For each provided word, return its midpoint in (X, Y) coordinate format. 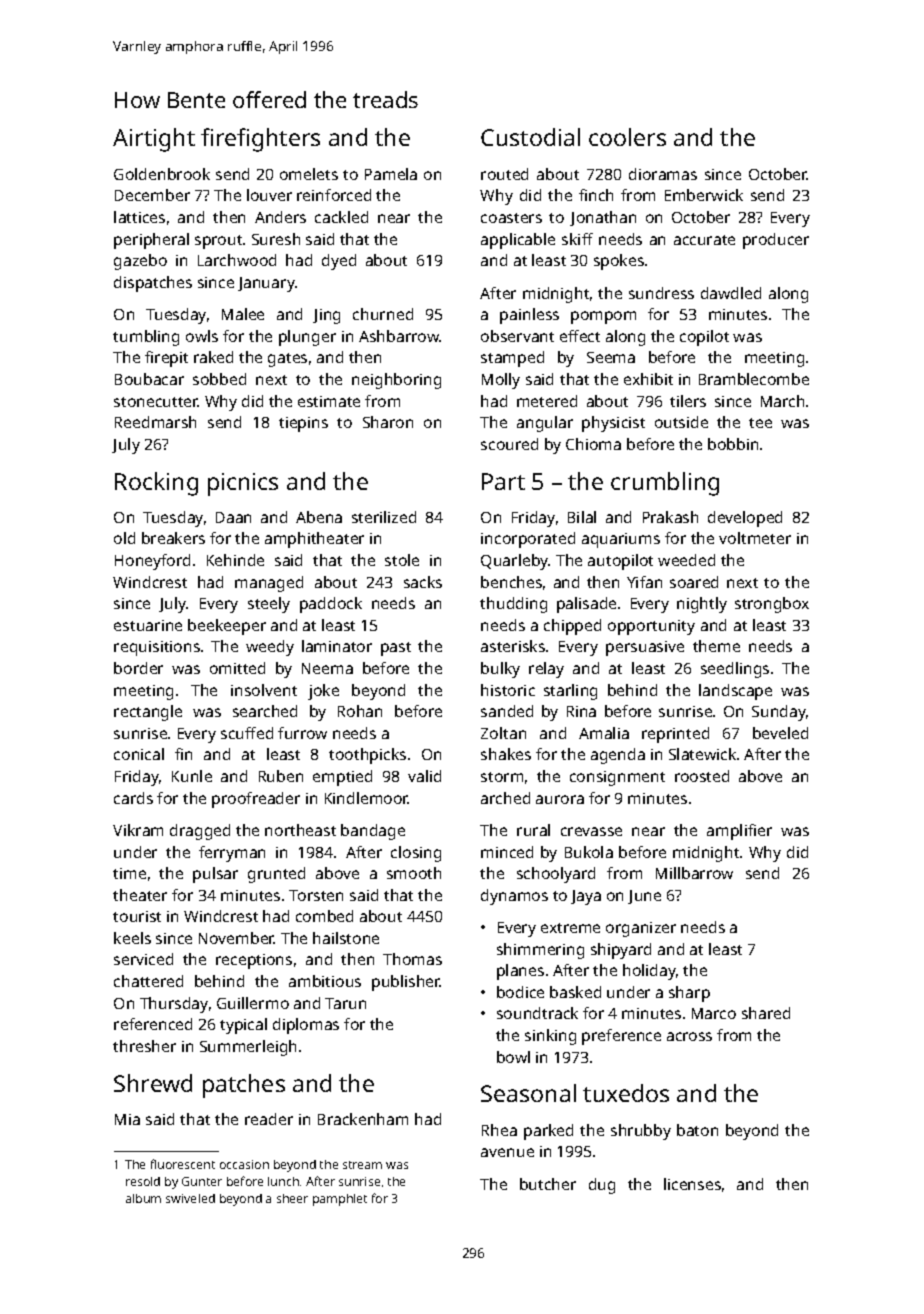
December (152, 195)
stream (362, 1165)
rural (533, 830)
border (138, 668)
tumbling (146, 338)
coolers (627, 137)
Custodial (530, 137)
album (143, 1198)
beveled (780, 733)
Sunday (779, 713)
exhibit (648, 379)
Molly (501, 381)
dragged (200, 832)
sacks (423, 582)
